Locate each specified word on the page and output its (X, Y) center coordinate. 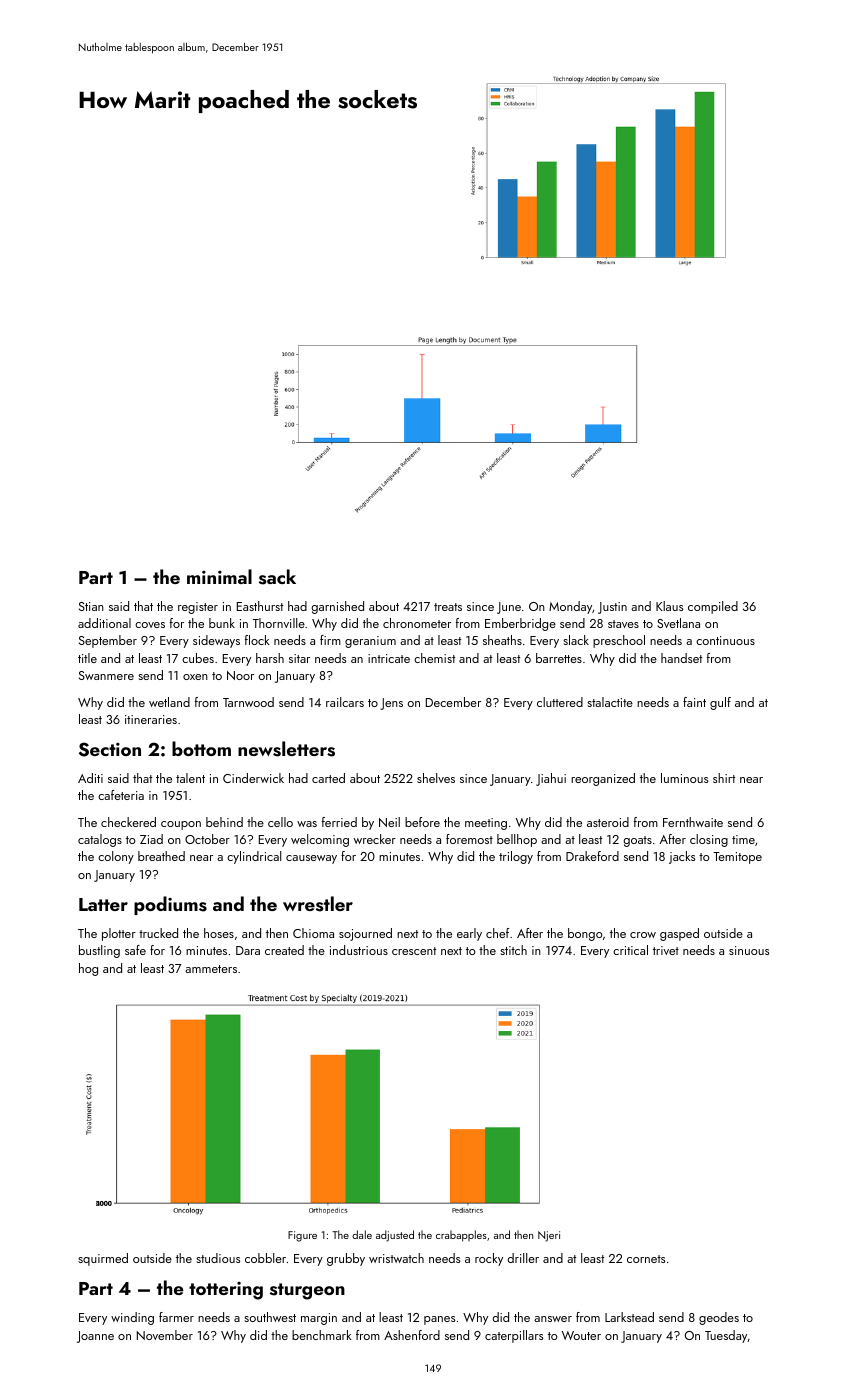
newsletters (286, 749)
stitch (513, 950)
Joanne (95, 1337)
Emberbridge (520, 624)
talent (190, 778)
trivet (666, 950)
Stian (91, 606)
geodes (719, 1318)
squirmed (103, 1259)
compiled (713, 607)
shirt (724, 778)
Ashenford (412, 1335)
